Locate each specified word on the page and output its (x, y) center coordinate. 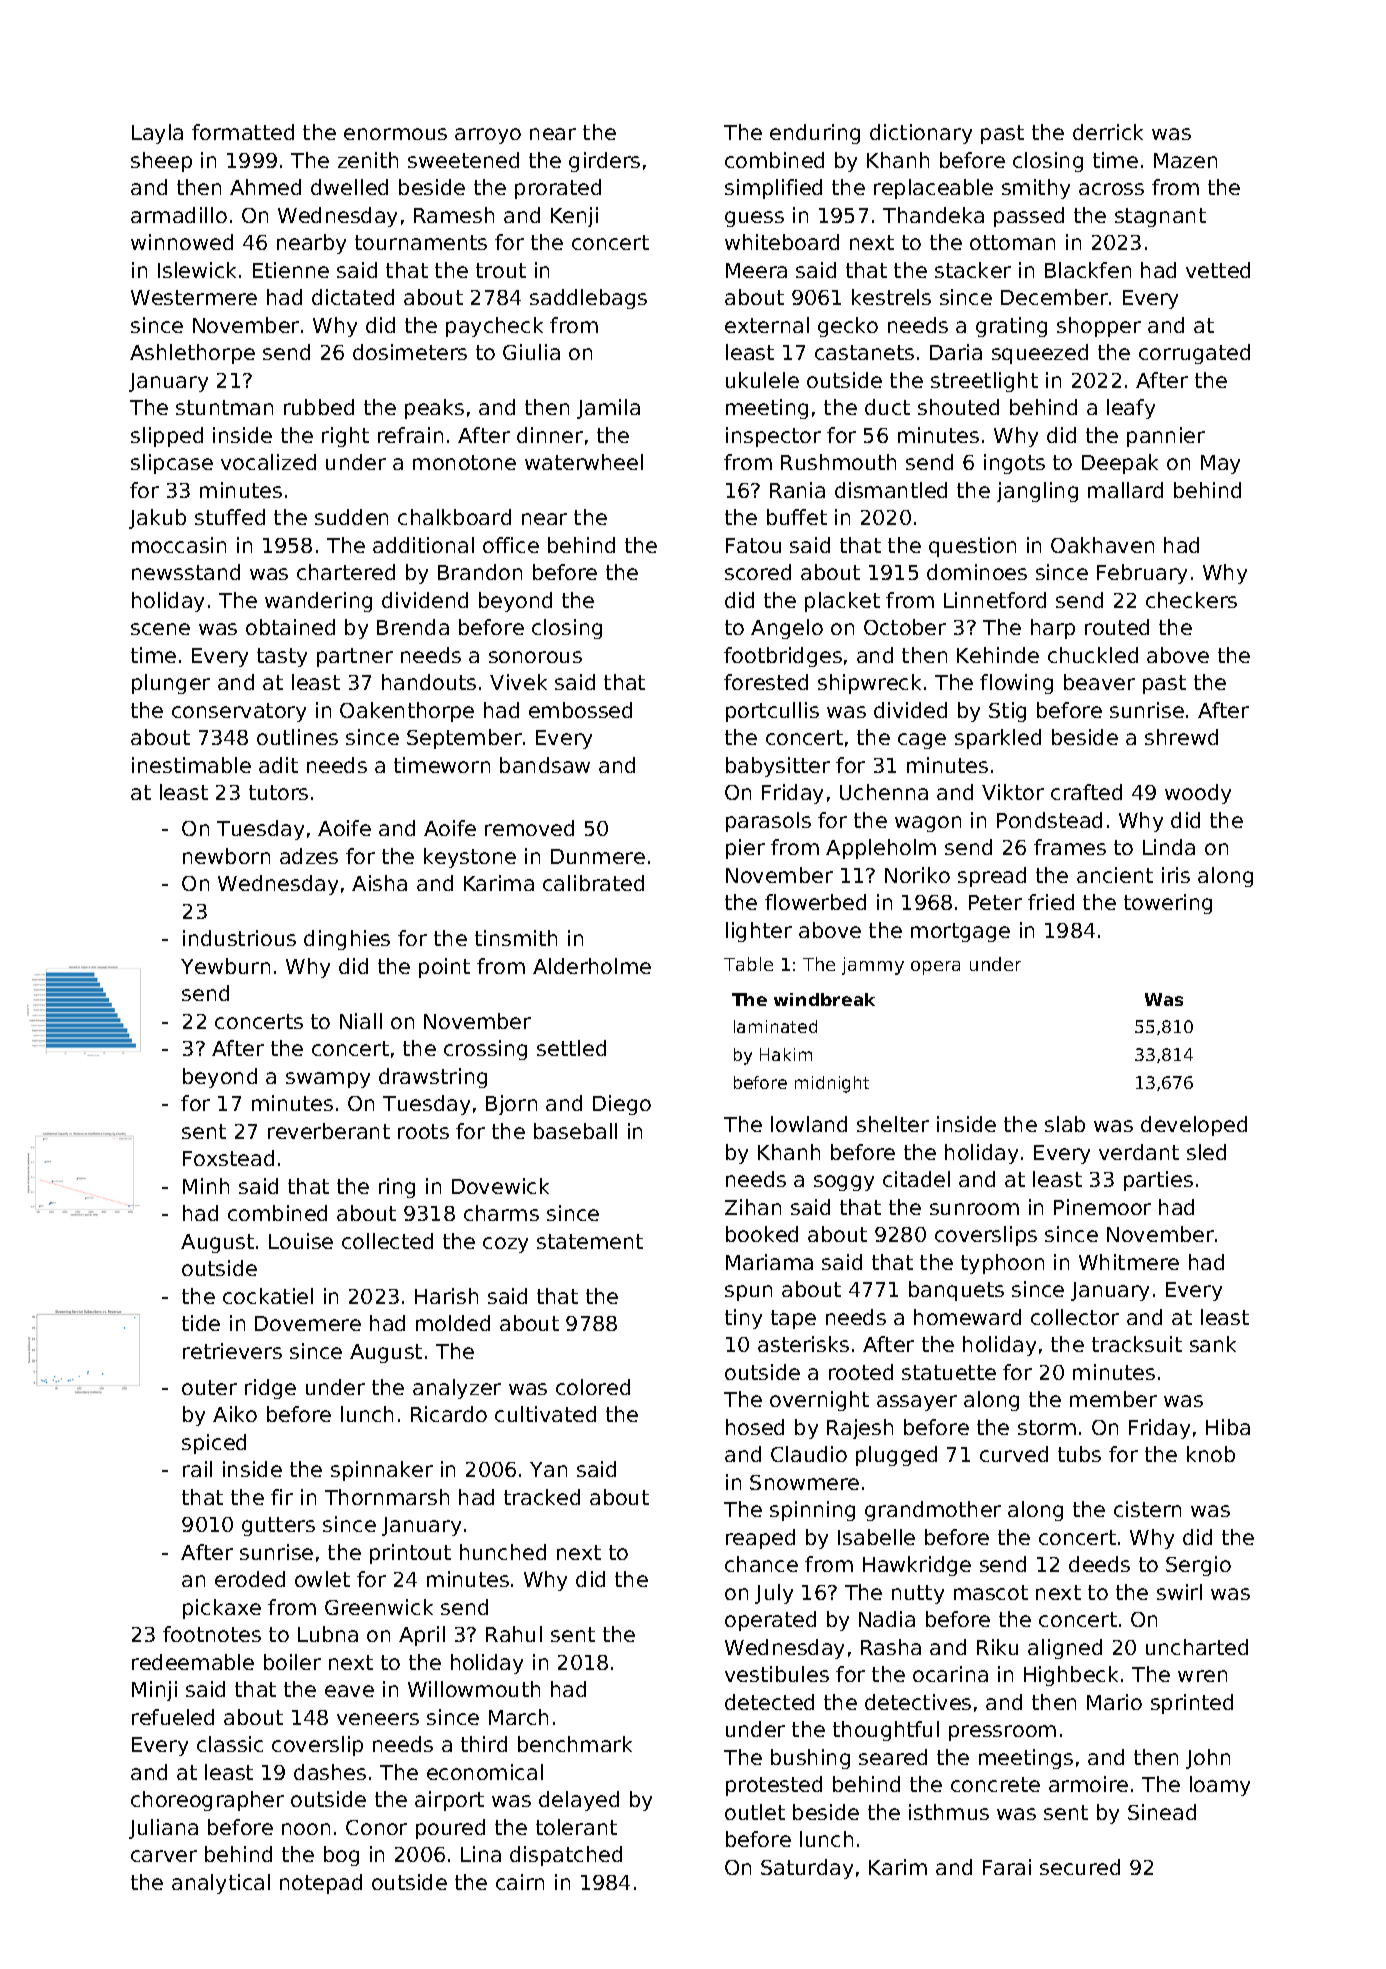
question (972, 547)
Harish (446, 1296)
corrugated (1194, 354)
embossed (580, 710)
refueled (173, 1717)
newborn (226, 856)
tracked (542, 1497)
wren (1202, 1676)
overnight (819, 1401)
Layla (157, 134)
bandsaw (545, 765)
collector (1075, 1317)
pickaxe (222, 1609)
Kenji (574, 217)
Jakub (157, 519)
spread (992, 877)
